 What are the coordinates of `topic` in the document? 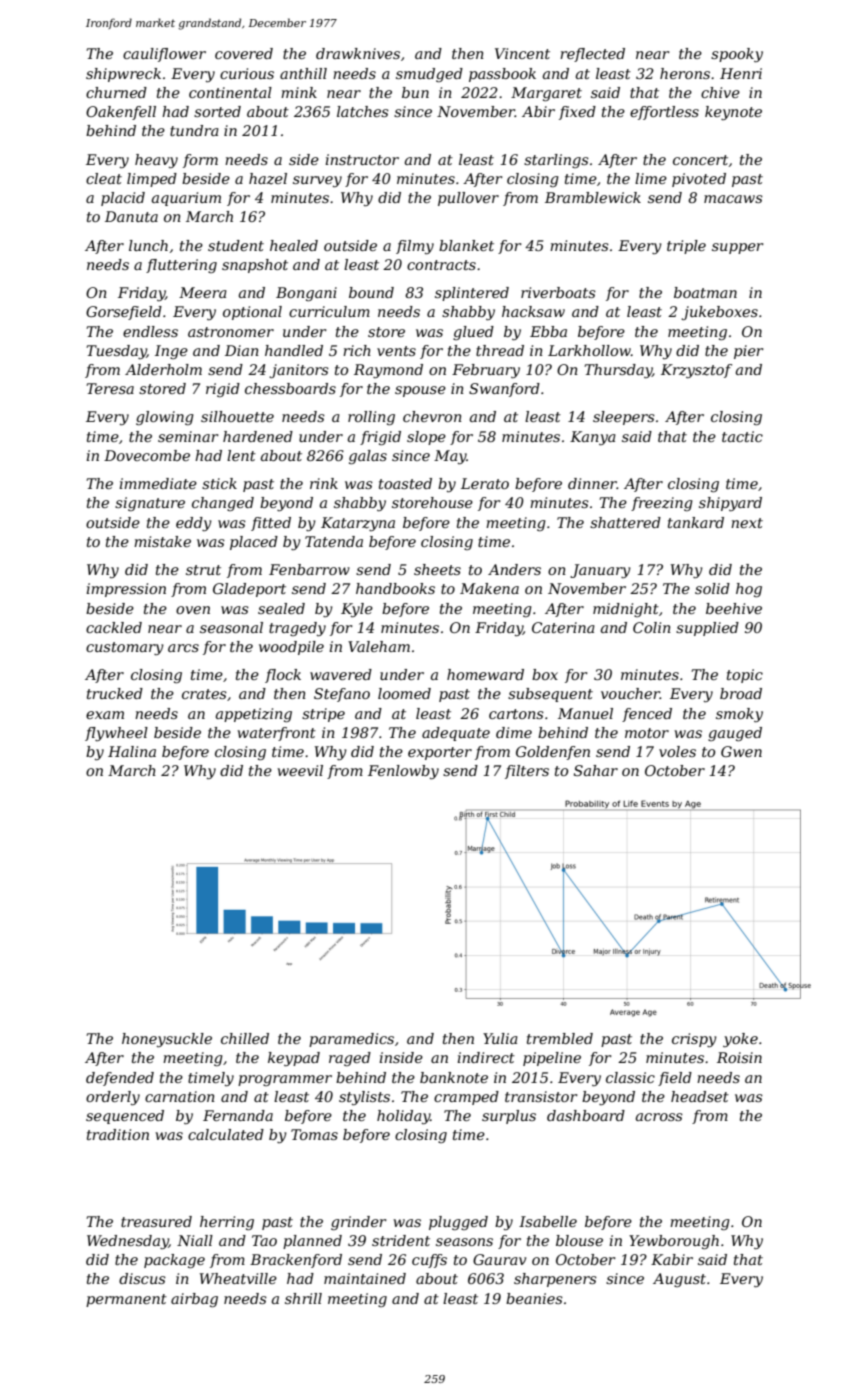 It's located at (745, 676).
